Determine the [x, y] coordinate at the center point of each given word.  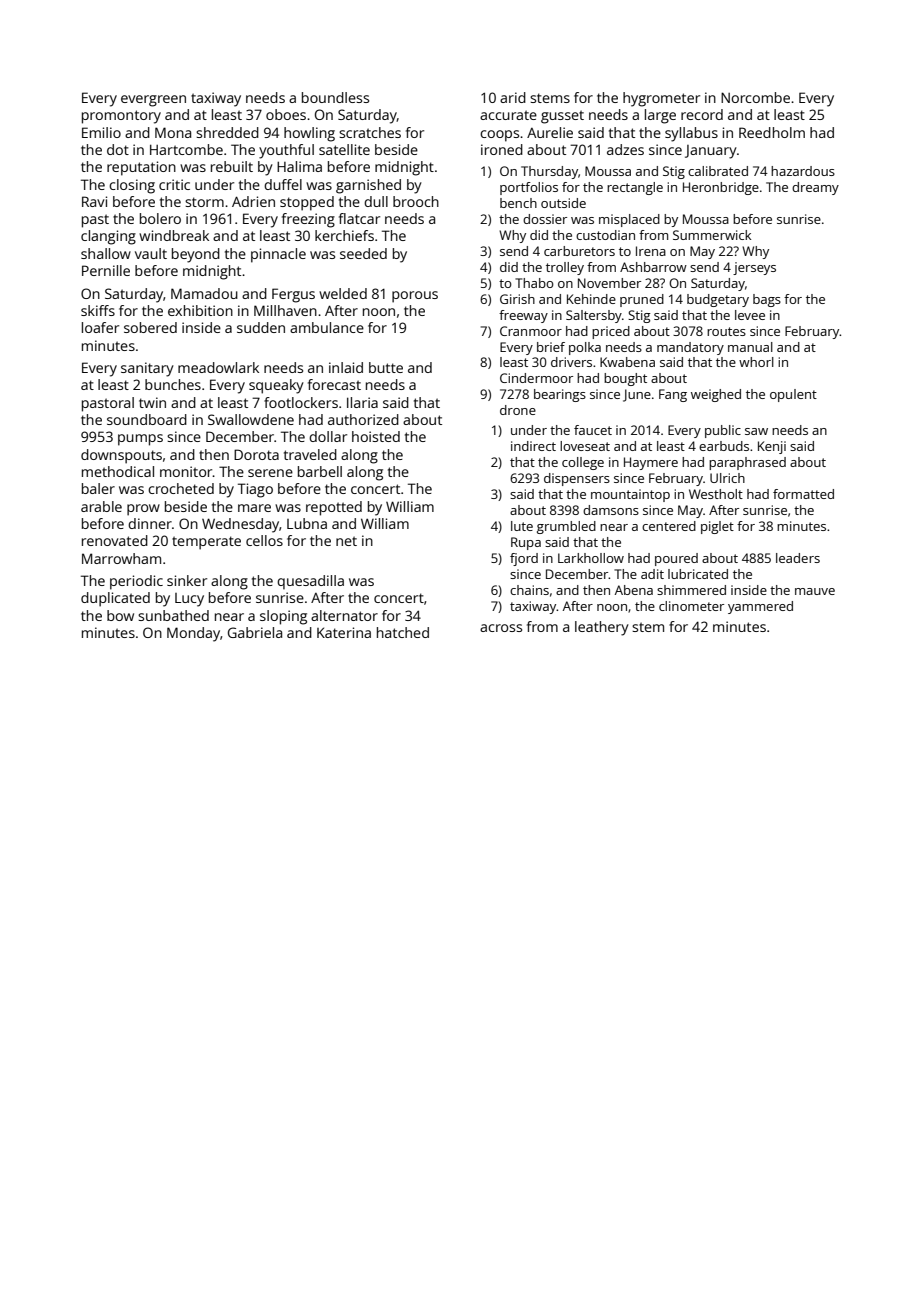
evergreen [153, 101]
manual [750, 347]
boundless [335, 97]
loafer [100, 327]
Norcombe [755, 97]
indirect [533, 446]
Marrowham [121, 558]
